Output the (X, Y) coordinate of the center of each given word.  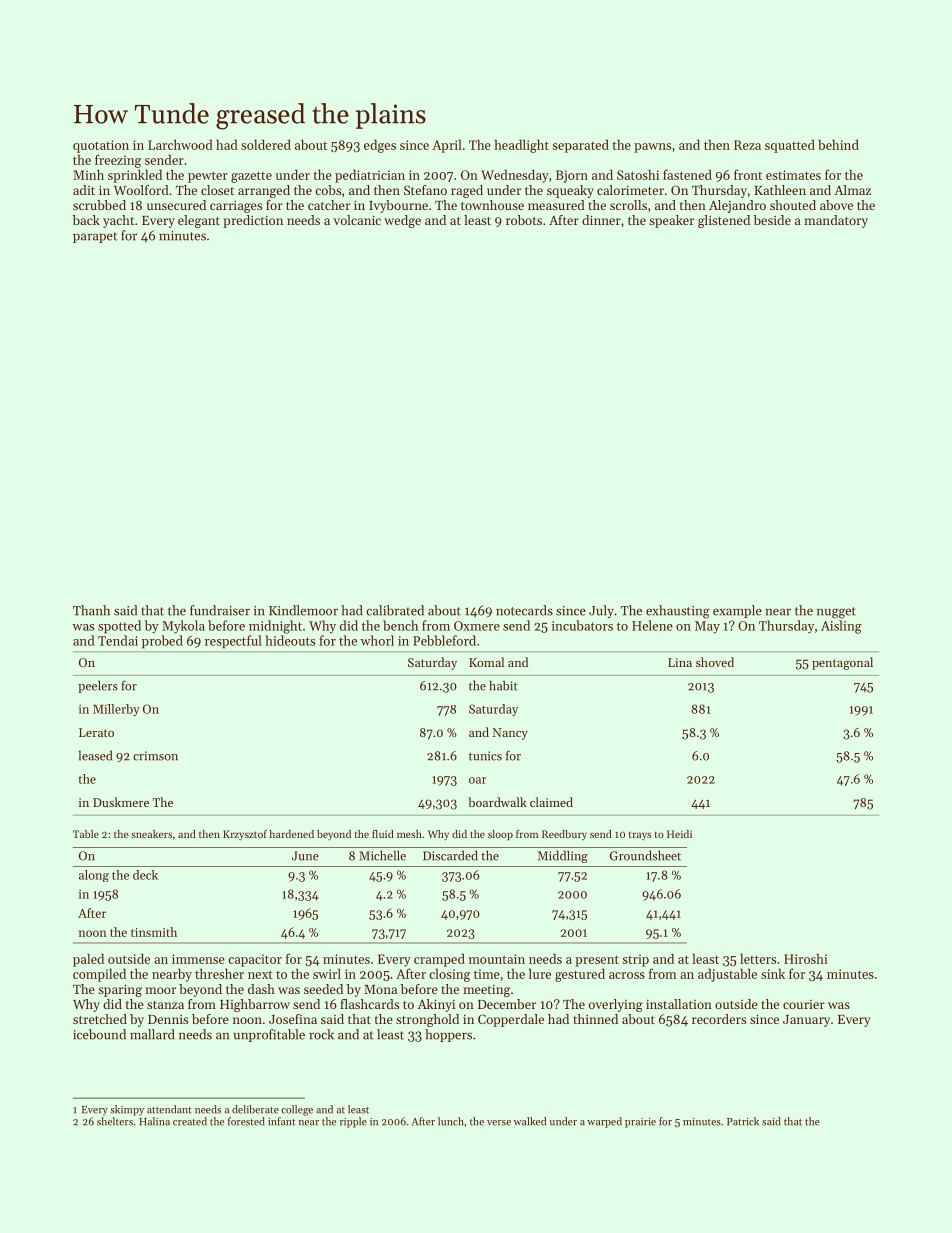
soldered (266, 144)
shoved (715, 662)
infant (281, 1121)
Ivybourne (398, 206)
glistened (724, 221)
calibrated (395, 610)
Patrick (743, 1121)
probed (162, 642)
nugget (836, 613)
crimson (155, 756)
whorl (377, 640)
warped (604, 1122)
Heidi (679, 834)
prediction (253, 221)
